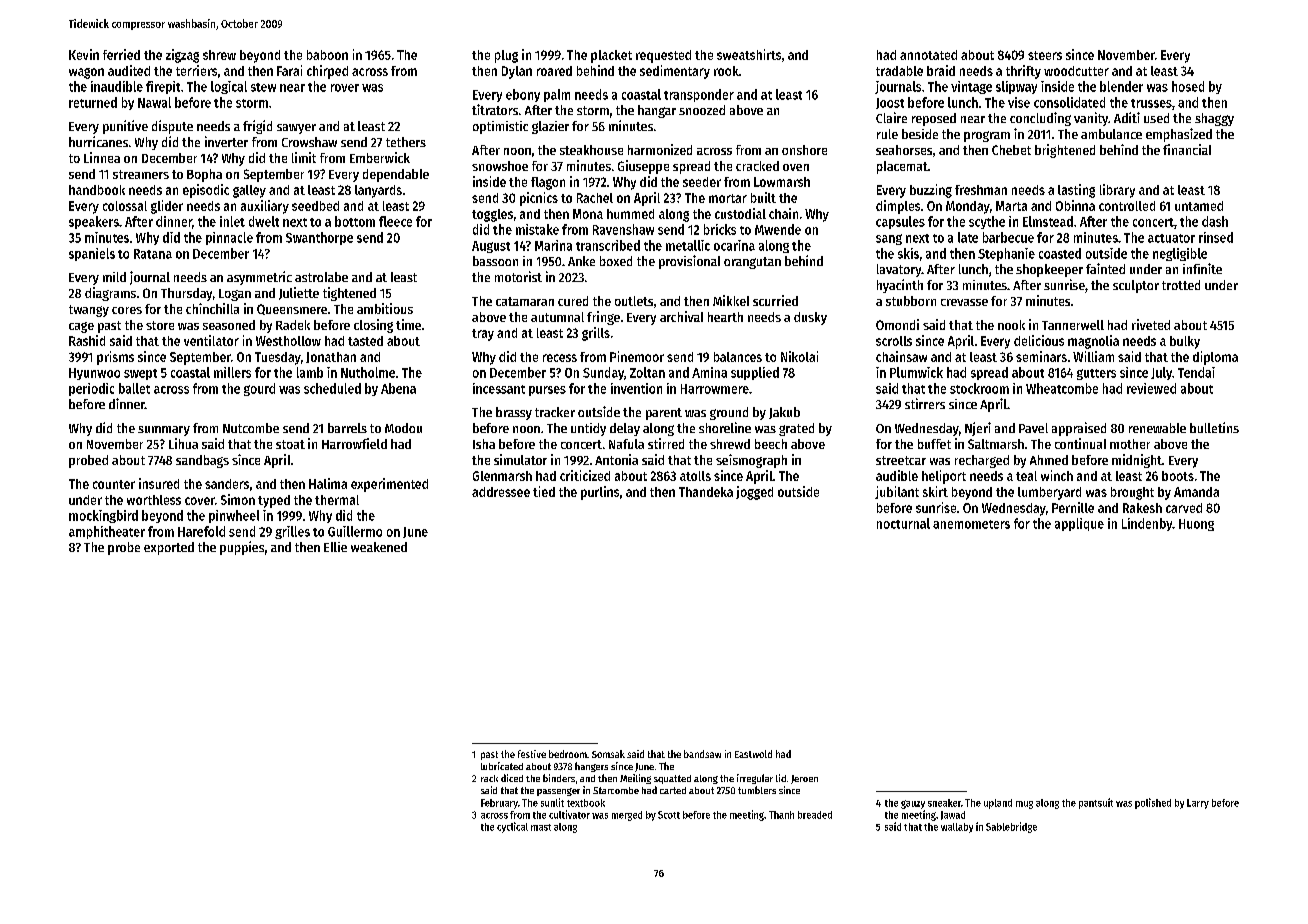  I want to click on exported, so click(169, 548).
